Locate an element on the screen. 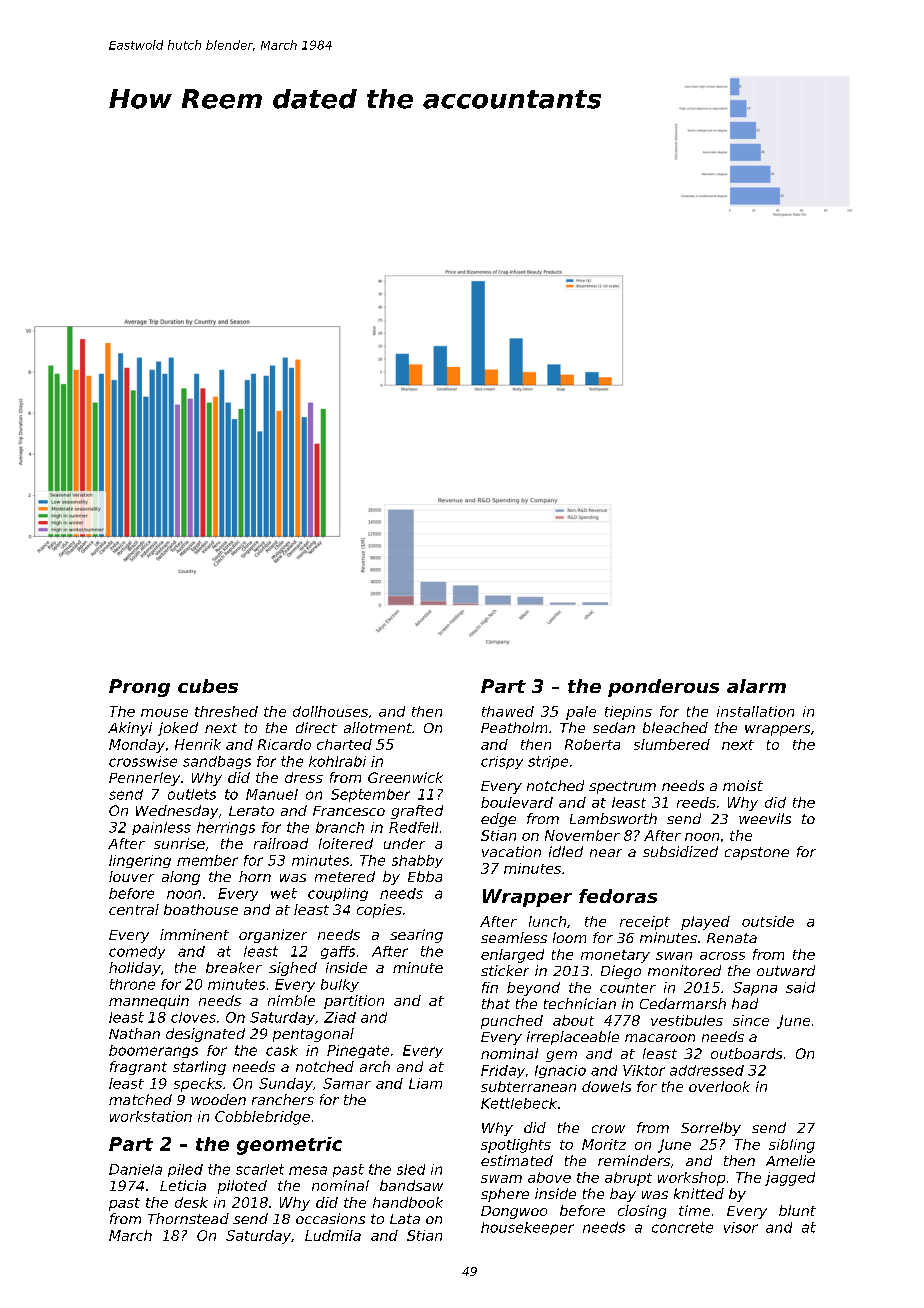 This screenshot has width=924, height=1308. mouse is located at coordinates (164, 713).
